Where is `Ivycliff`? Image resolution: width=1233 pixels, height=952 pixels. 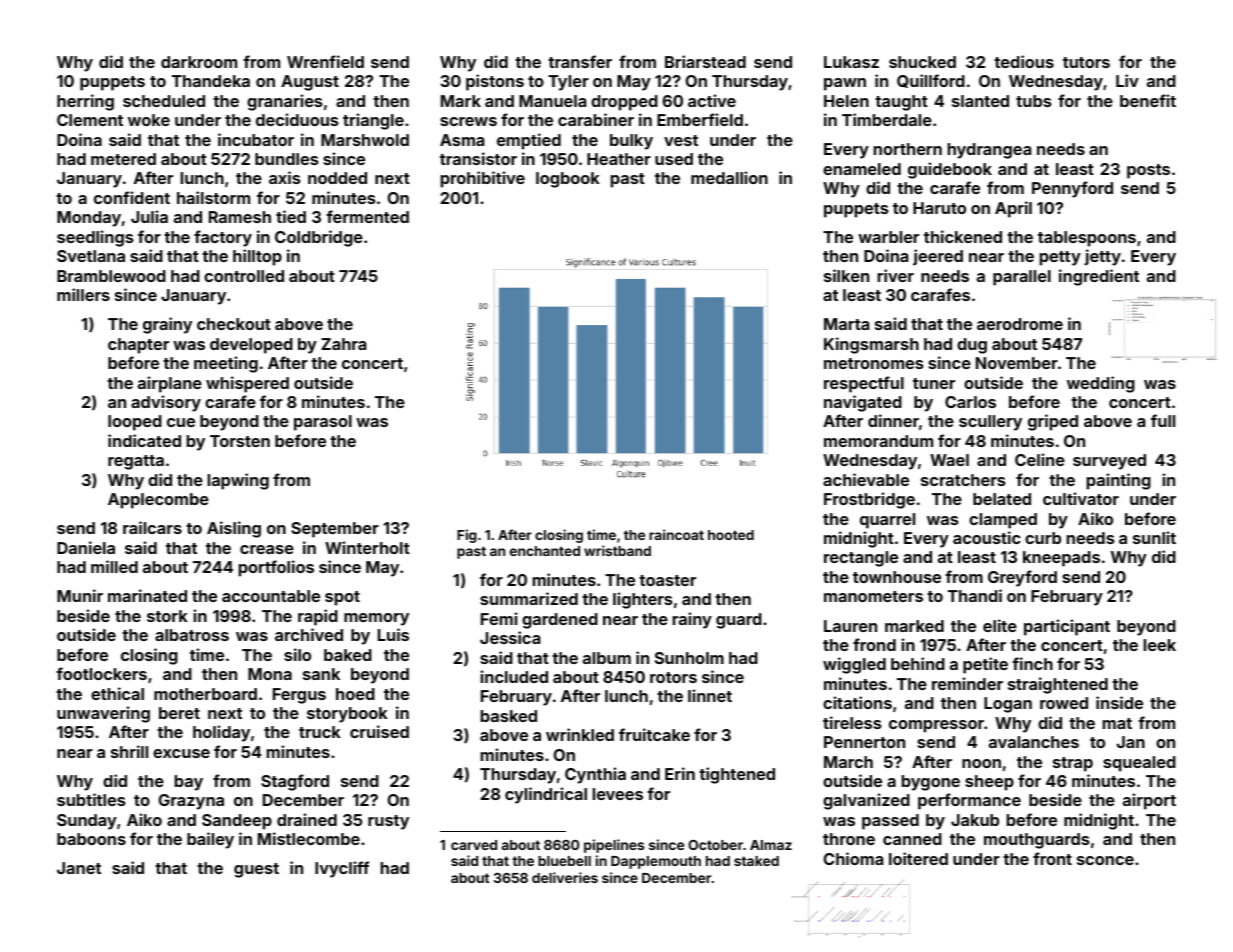 Ivycliff is located at coordinates (342, 869).
